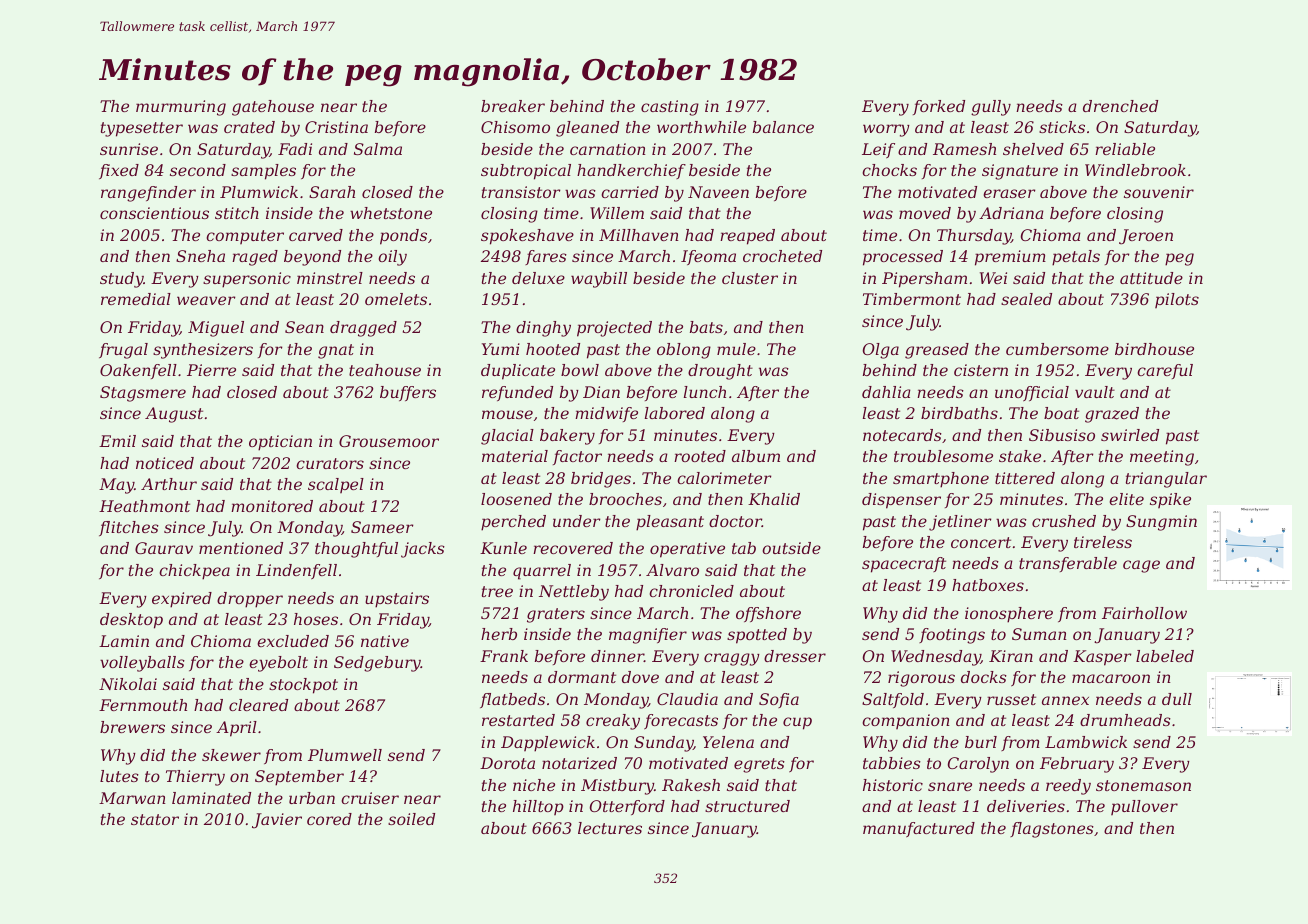 This page has width=1308, height=924. What do you see at coordinates (691, 591) in the page?
I see `chronicled` at bounding box center [691, 591].
